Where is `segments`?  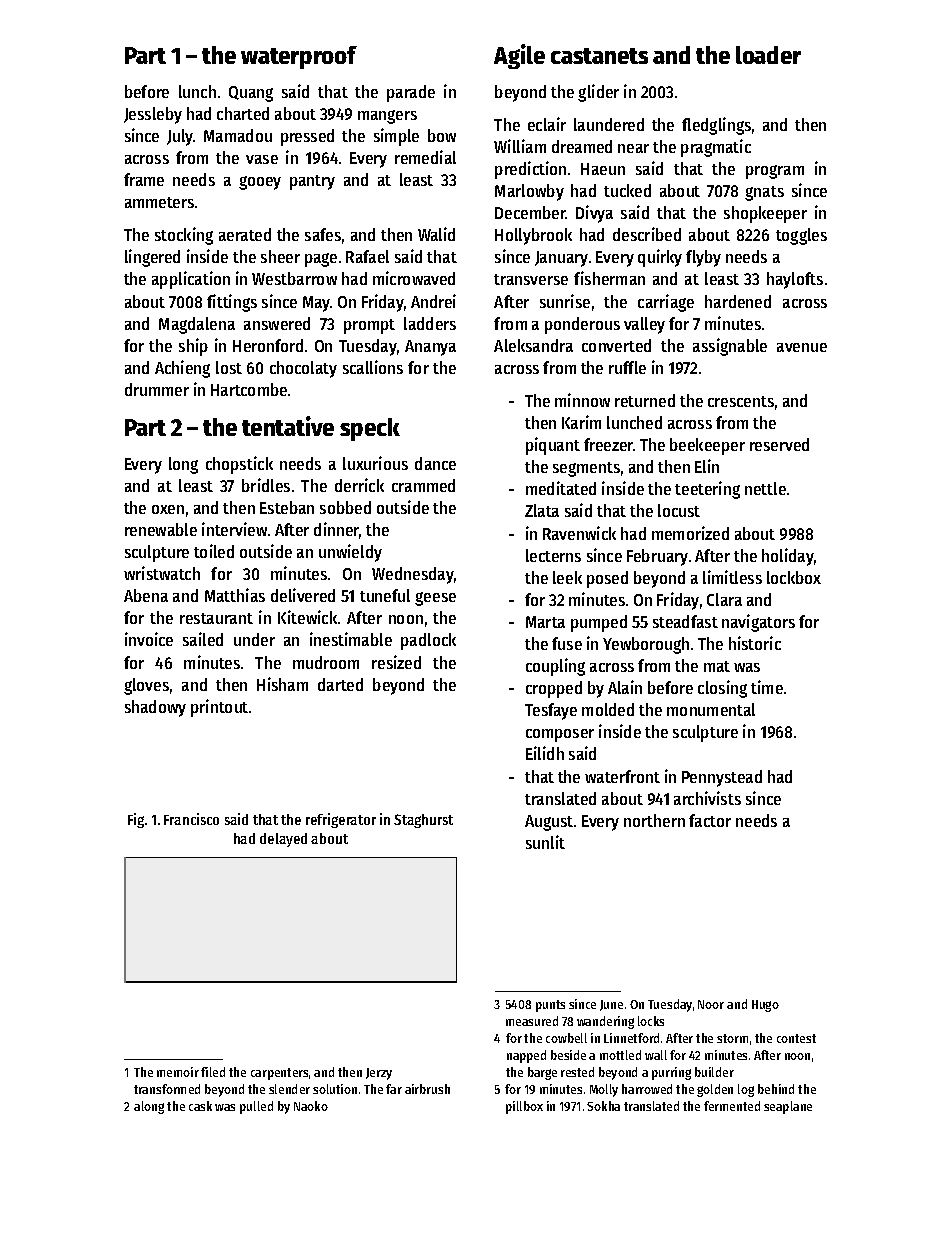
segments is located at coordinates (586, 469).
